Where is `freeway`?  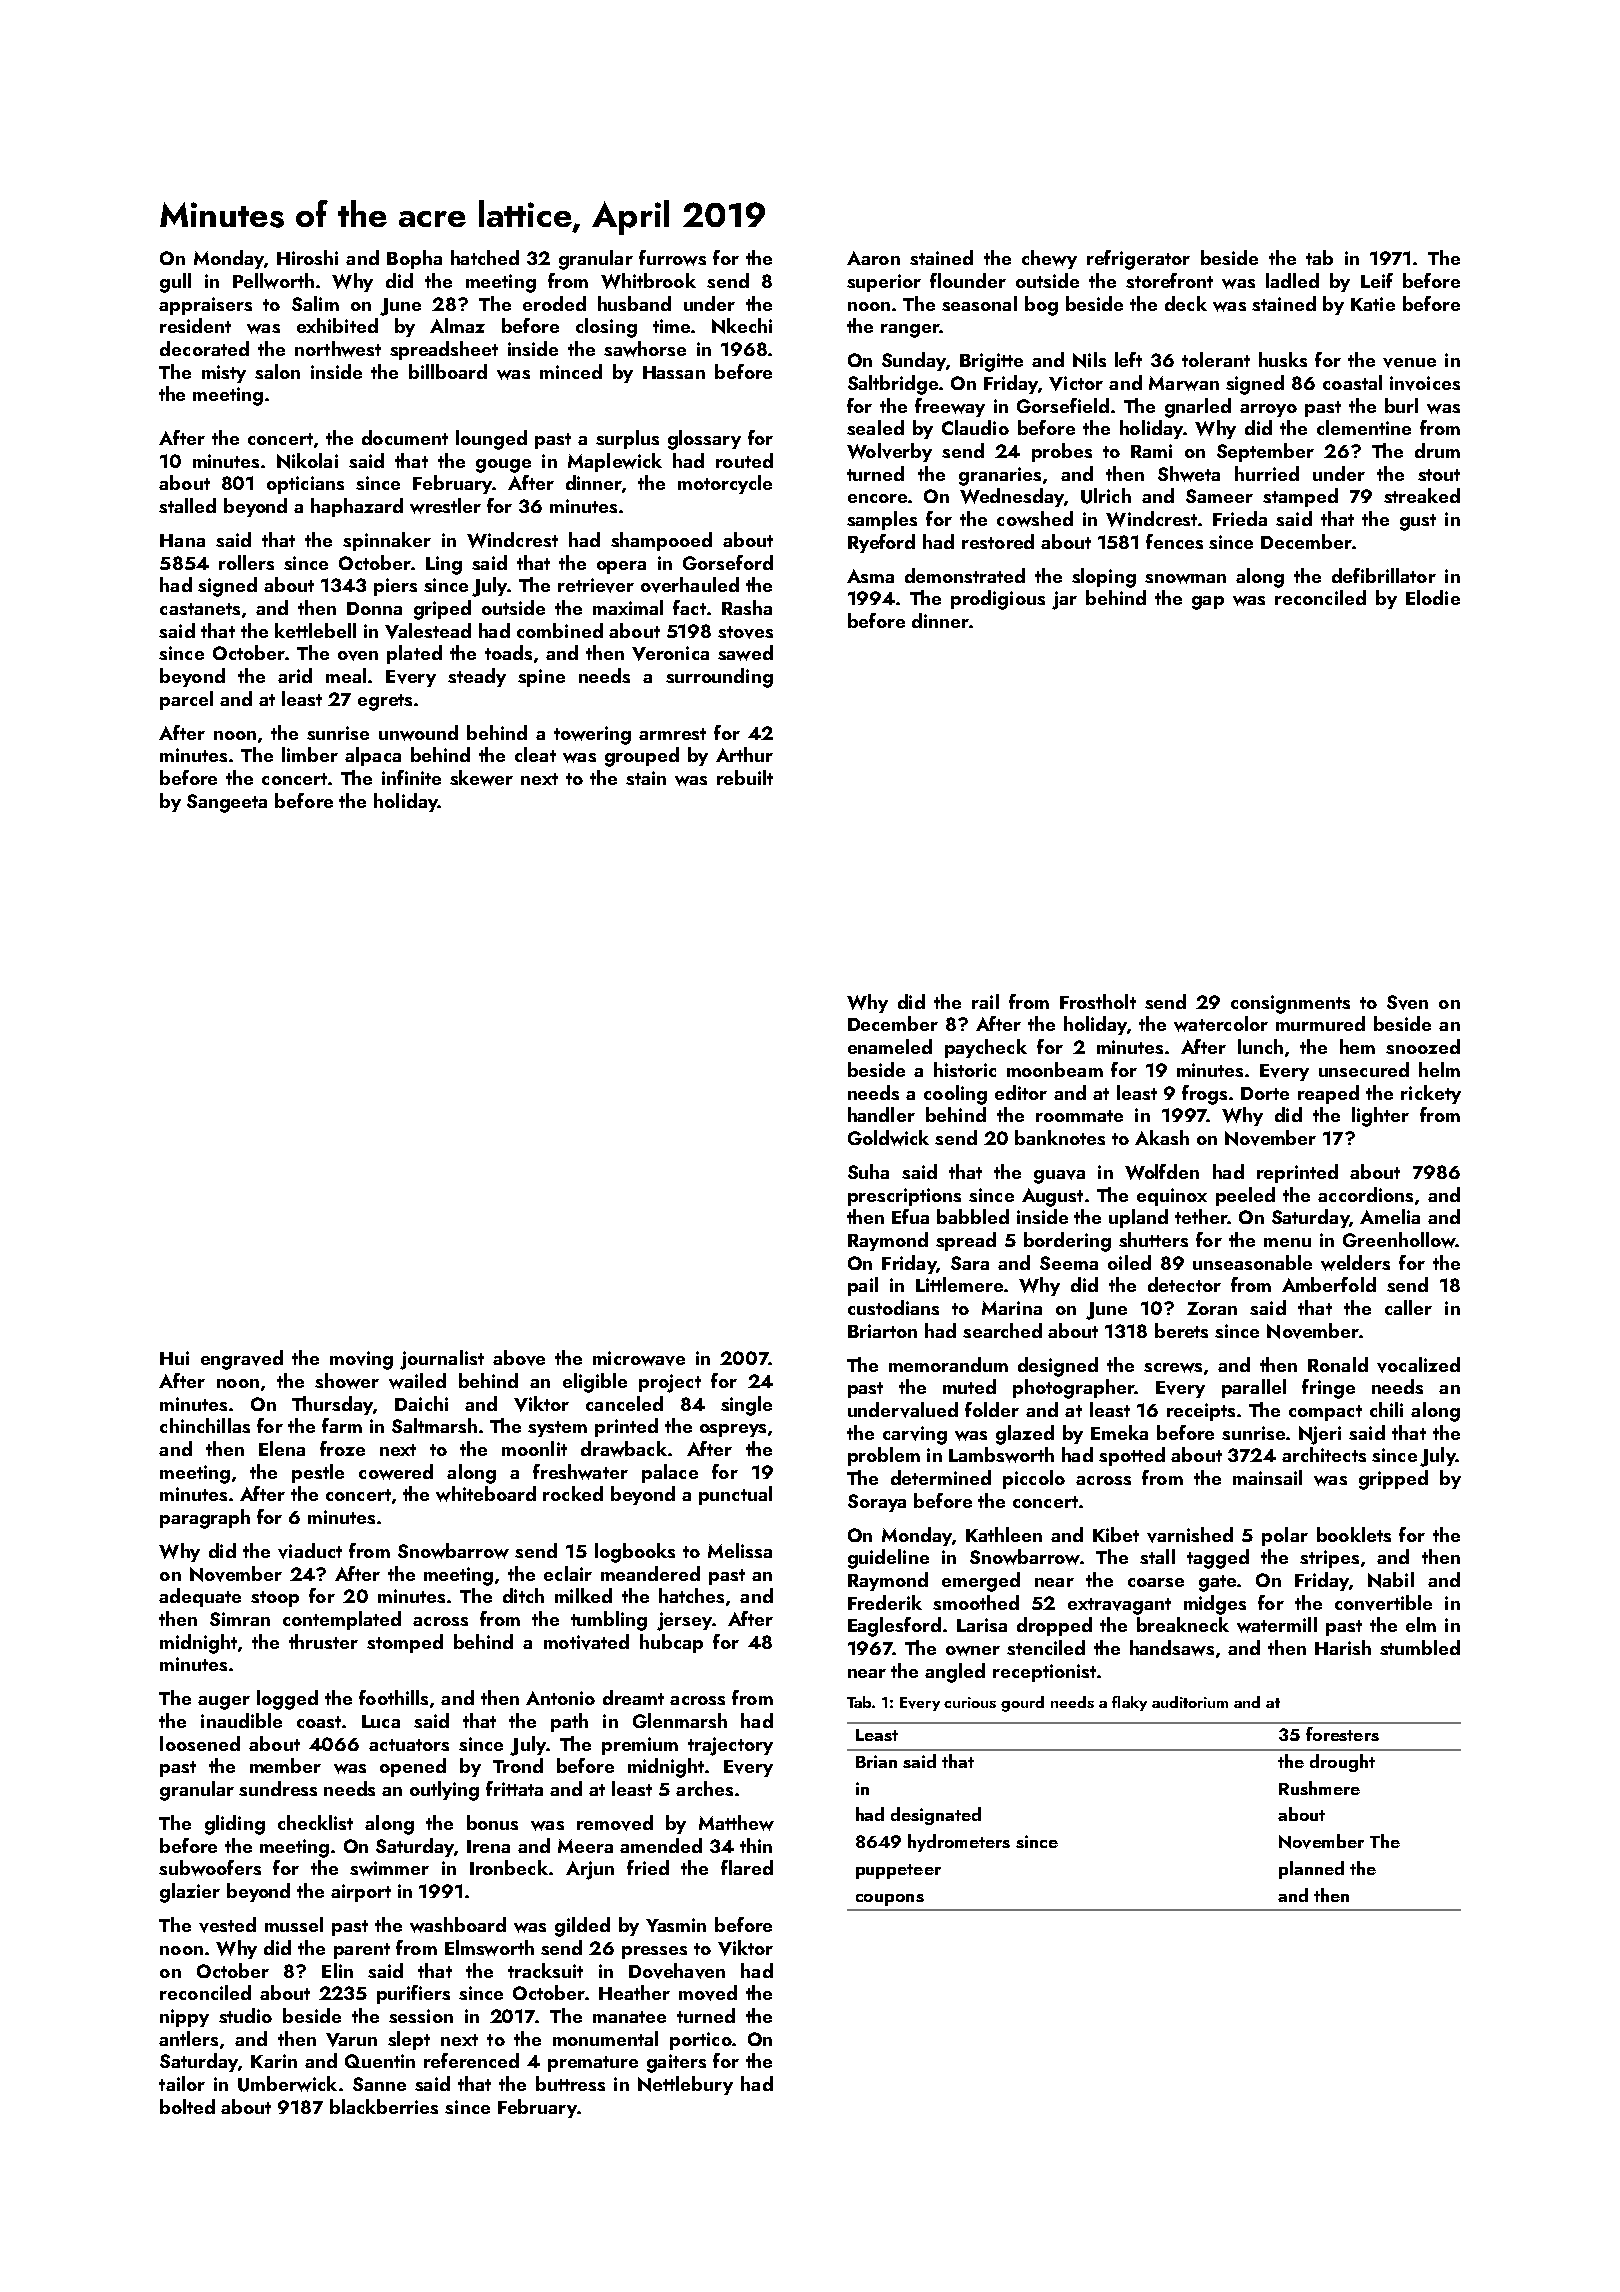 freeway is located at coordinates (950, 407).
